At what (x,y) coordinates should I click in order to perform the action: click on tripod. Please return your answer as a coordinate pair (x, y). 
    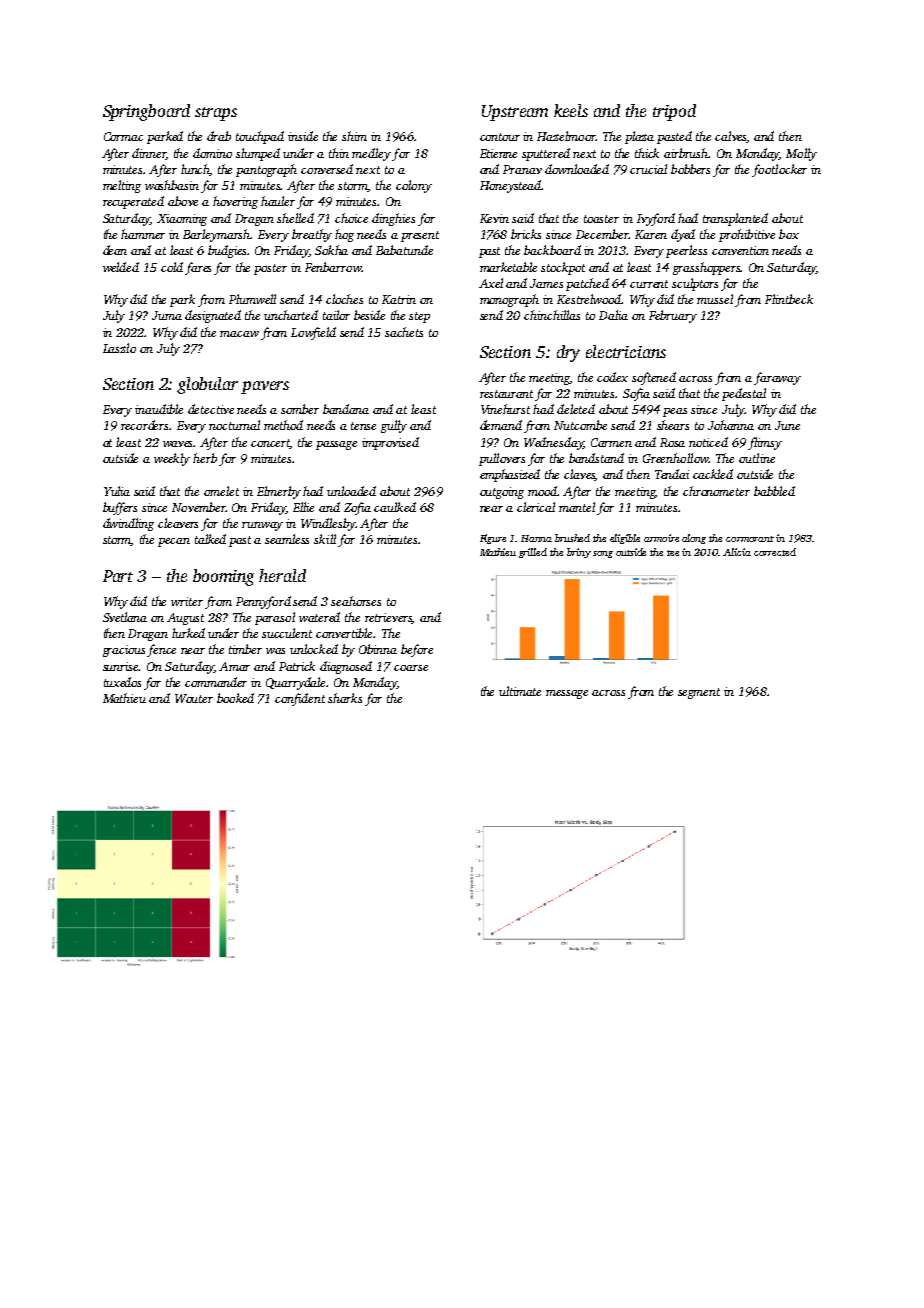
    Looking at the image, I should click on (674, 112).
